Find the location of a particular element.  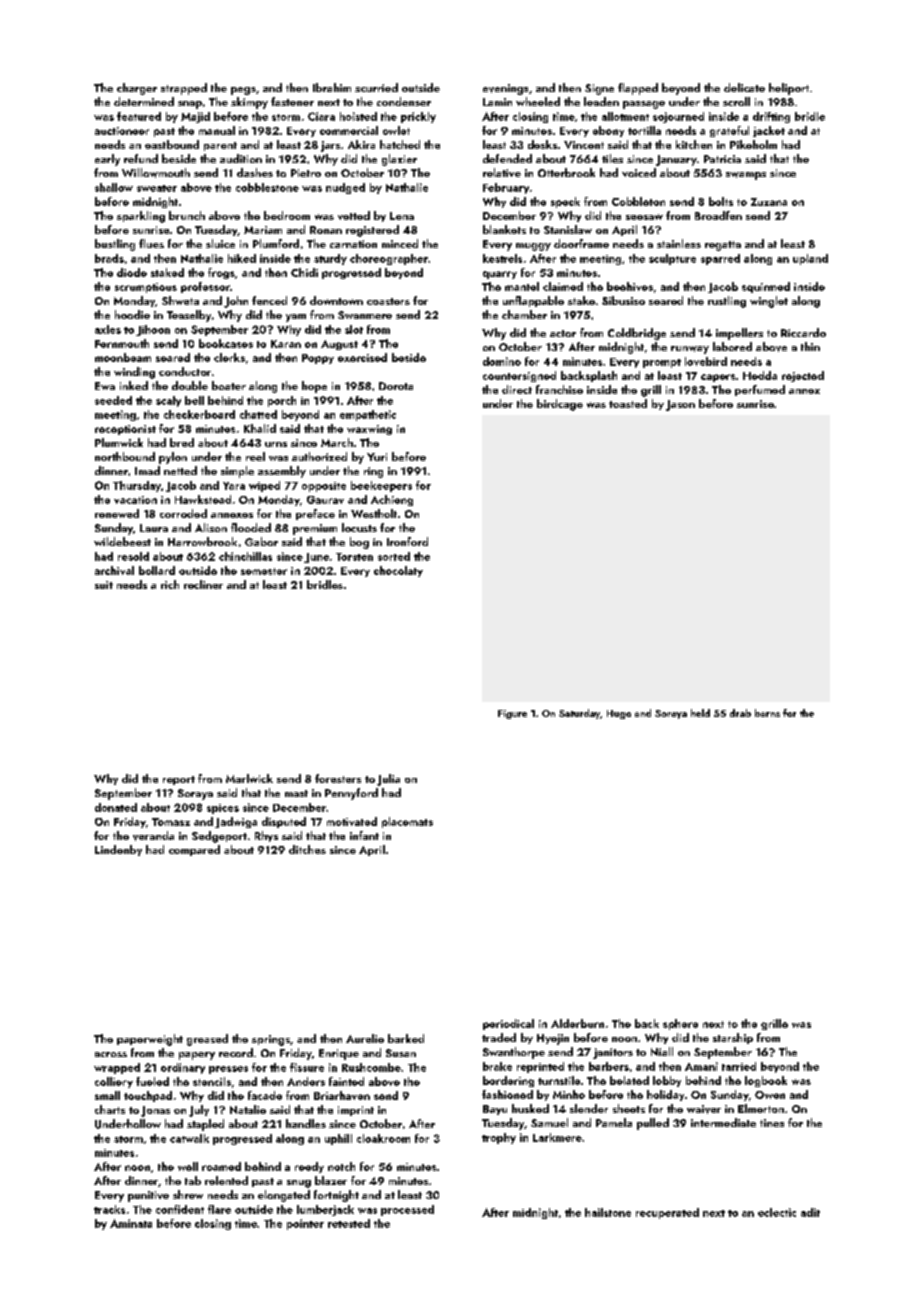

Gabor is located at coordinates (261, 541).
